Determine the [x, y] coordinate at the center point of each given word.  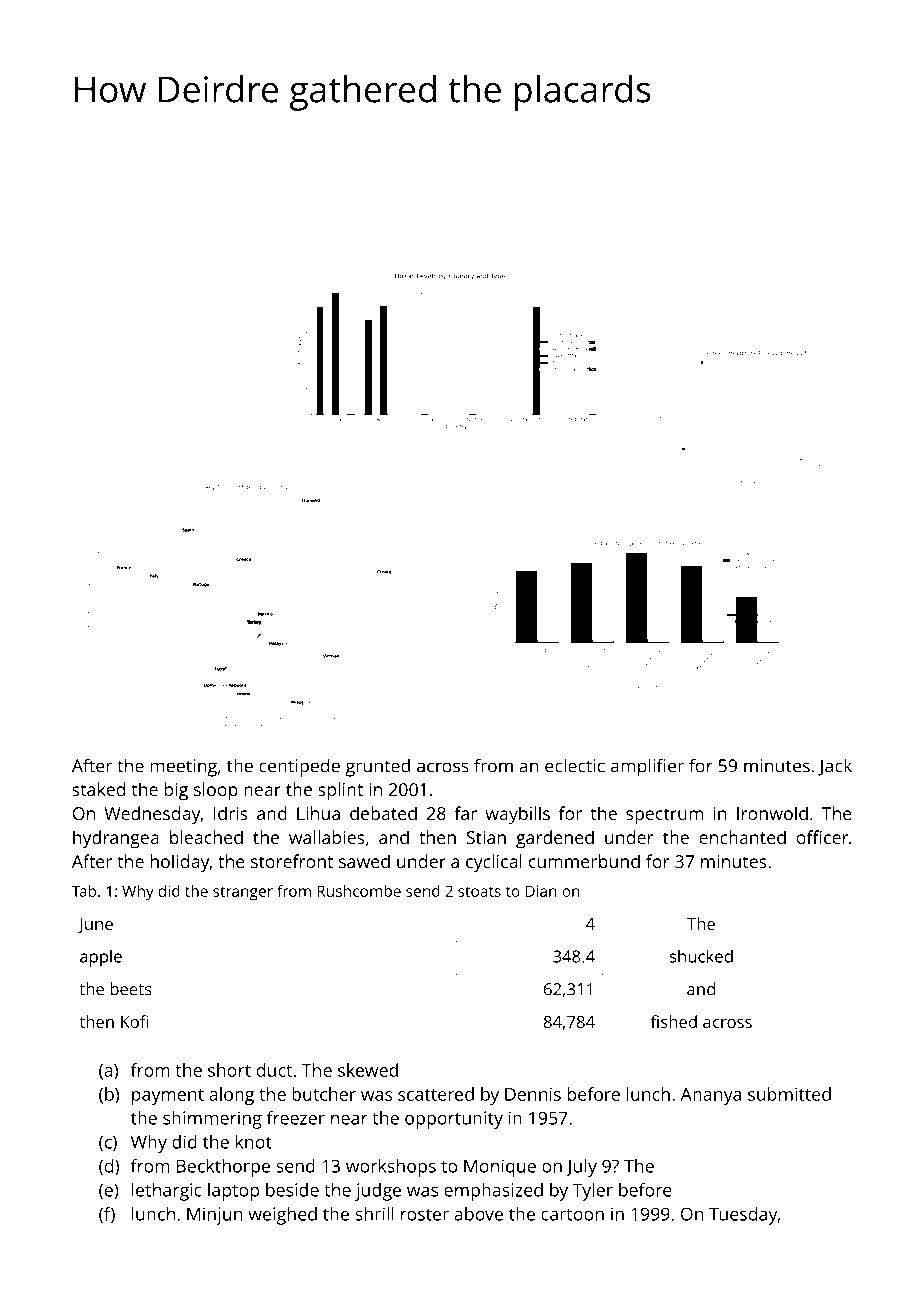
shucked [701, 956]
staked [98, 789]
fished [674, 1021]
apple [101, 958]
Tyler [593, 1192]
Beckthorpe [223, 1168]
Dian [541, 891]
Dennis [533, 1094]
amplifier [647, 767]
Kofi [134, 1021]
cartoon [572, 1215]
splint [340, 791]
